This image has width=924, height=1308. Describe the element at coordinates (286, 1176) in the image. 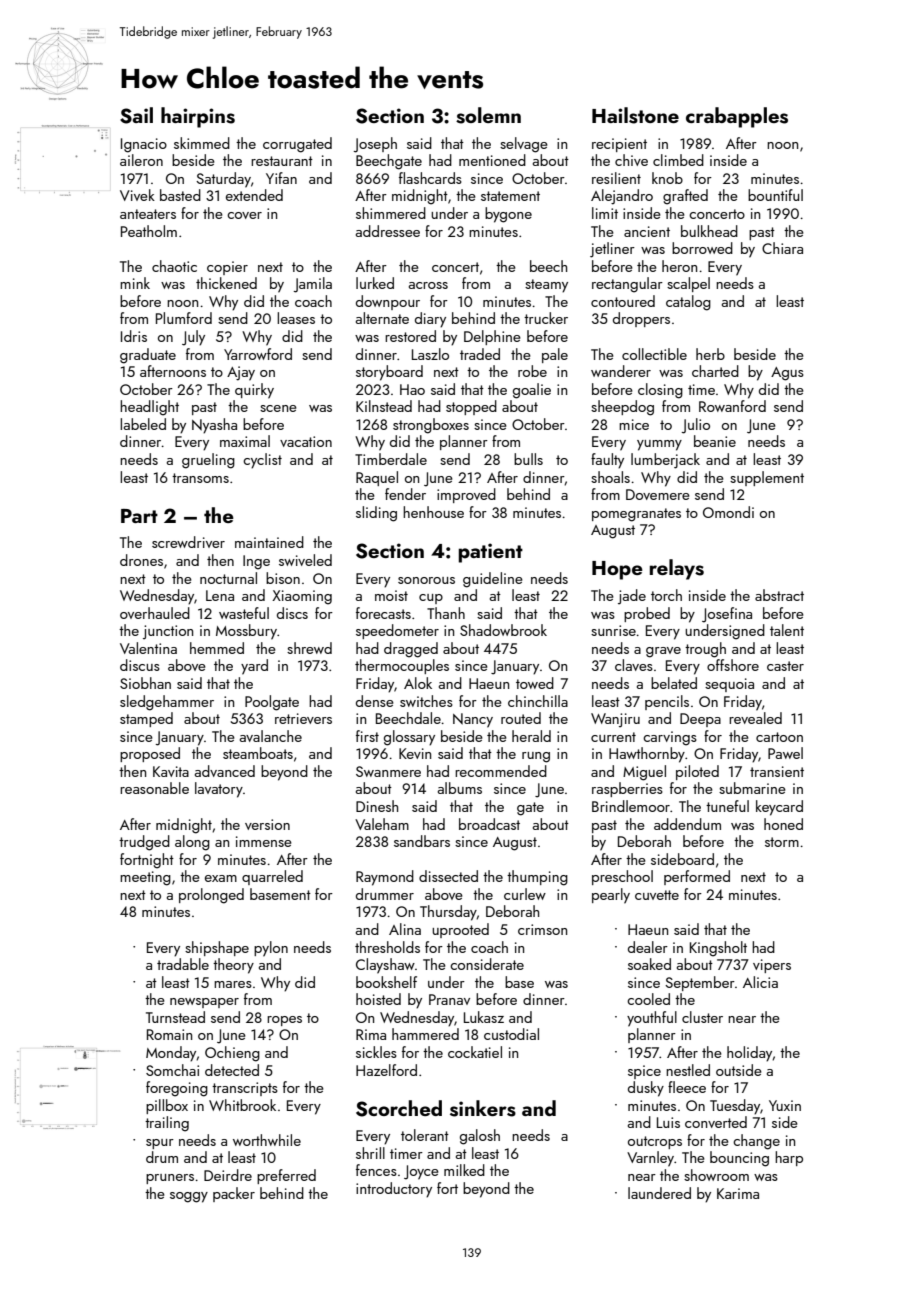

I see `preferred` at that location.
